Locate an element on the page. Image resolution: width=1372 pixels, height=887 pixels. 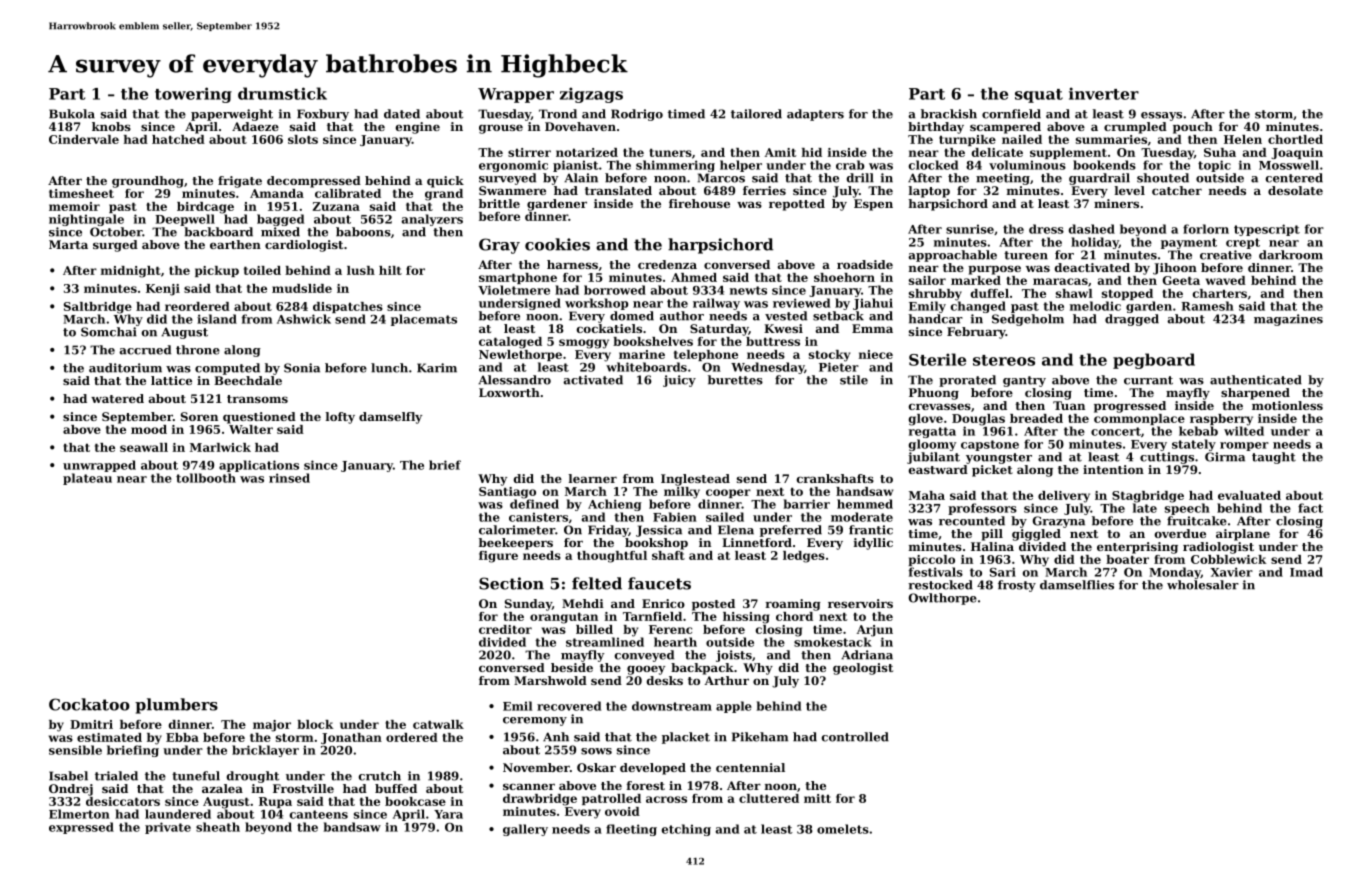
ergonomic is located at coordinates (513, 166).
